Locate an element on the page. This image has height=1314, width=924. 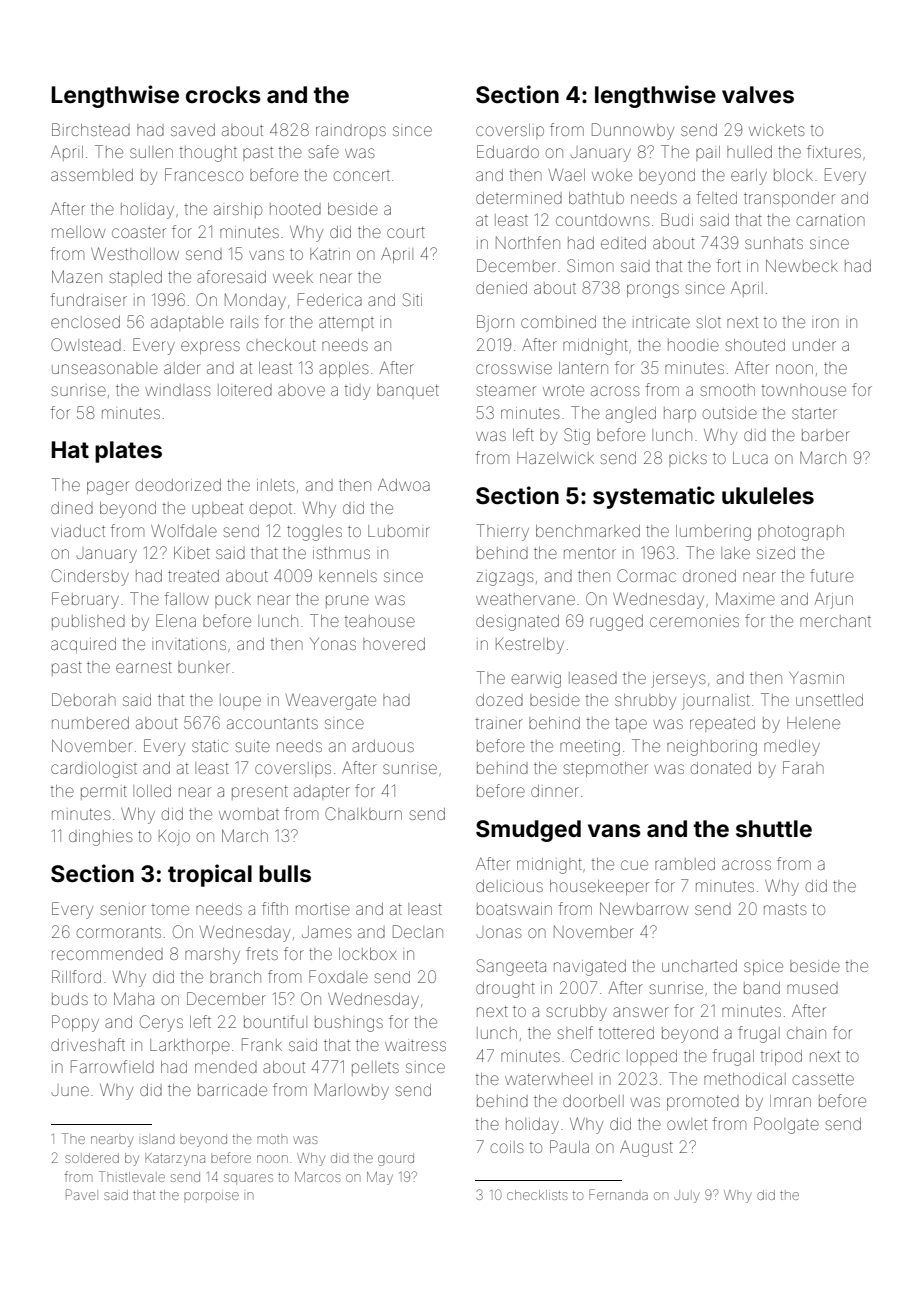
Chalkburn is located at coordinates (363, 813).
